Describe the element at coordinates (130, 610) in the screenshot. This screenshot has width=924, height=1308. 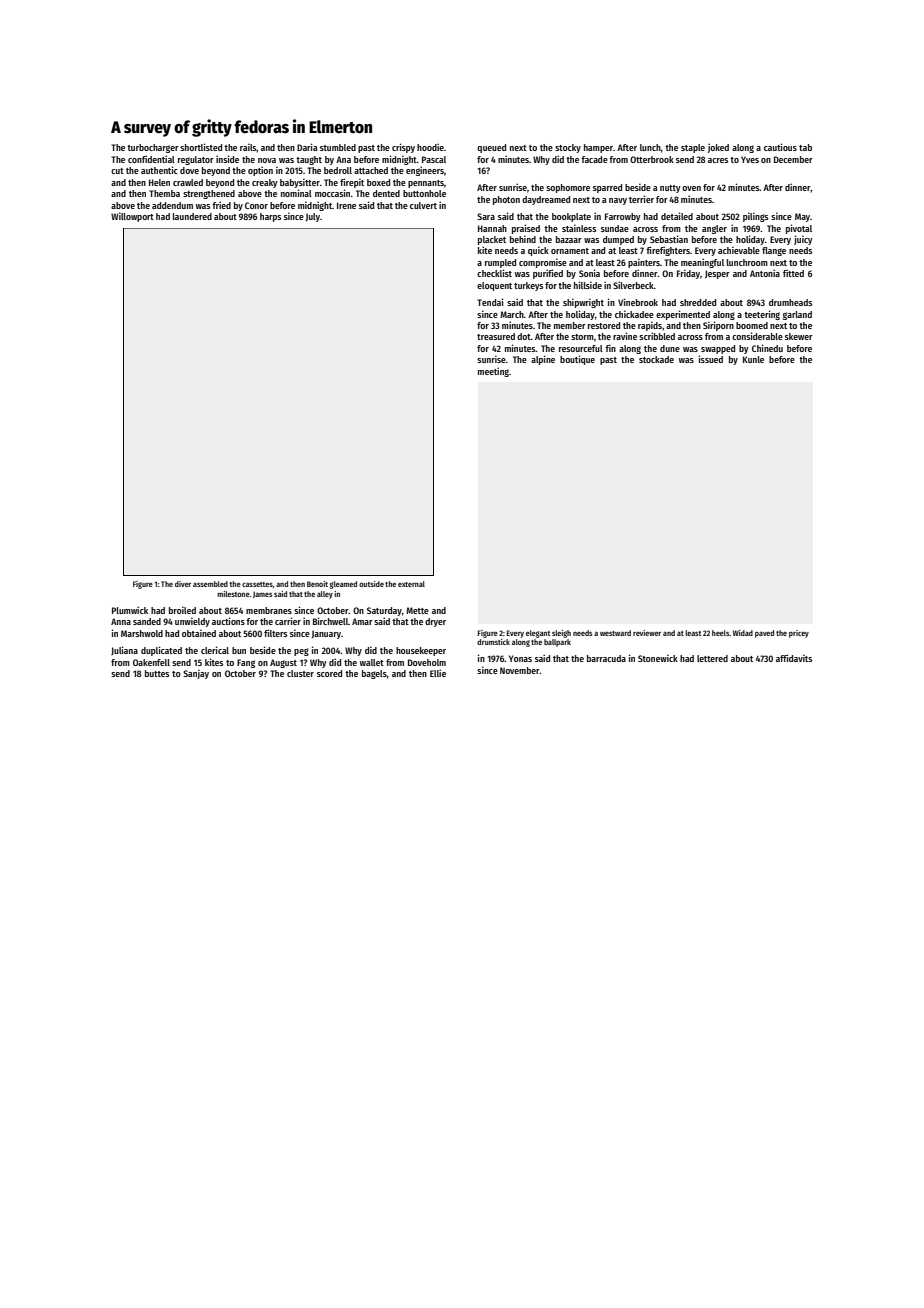
I see `Plumwick` at that location.
